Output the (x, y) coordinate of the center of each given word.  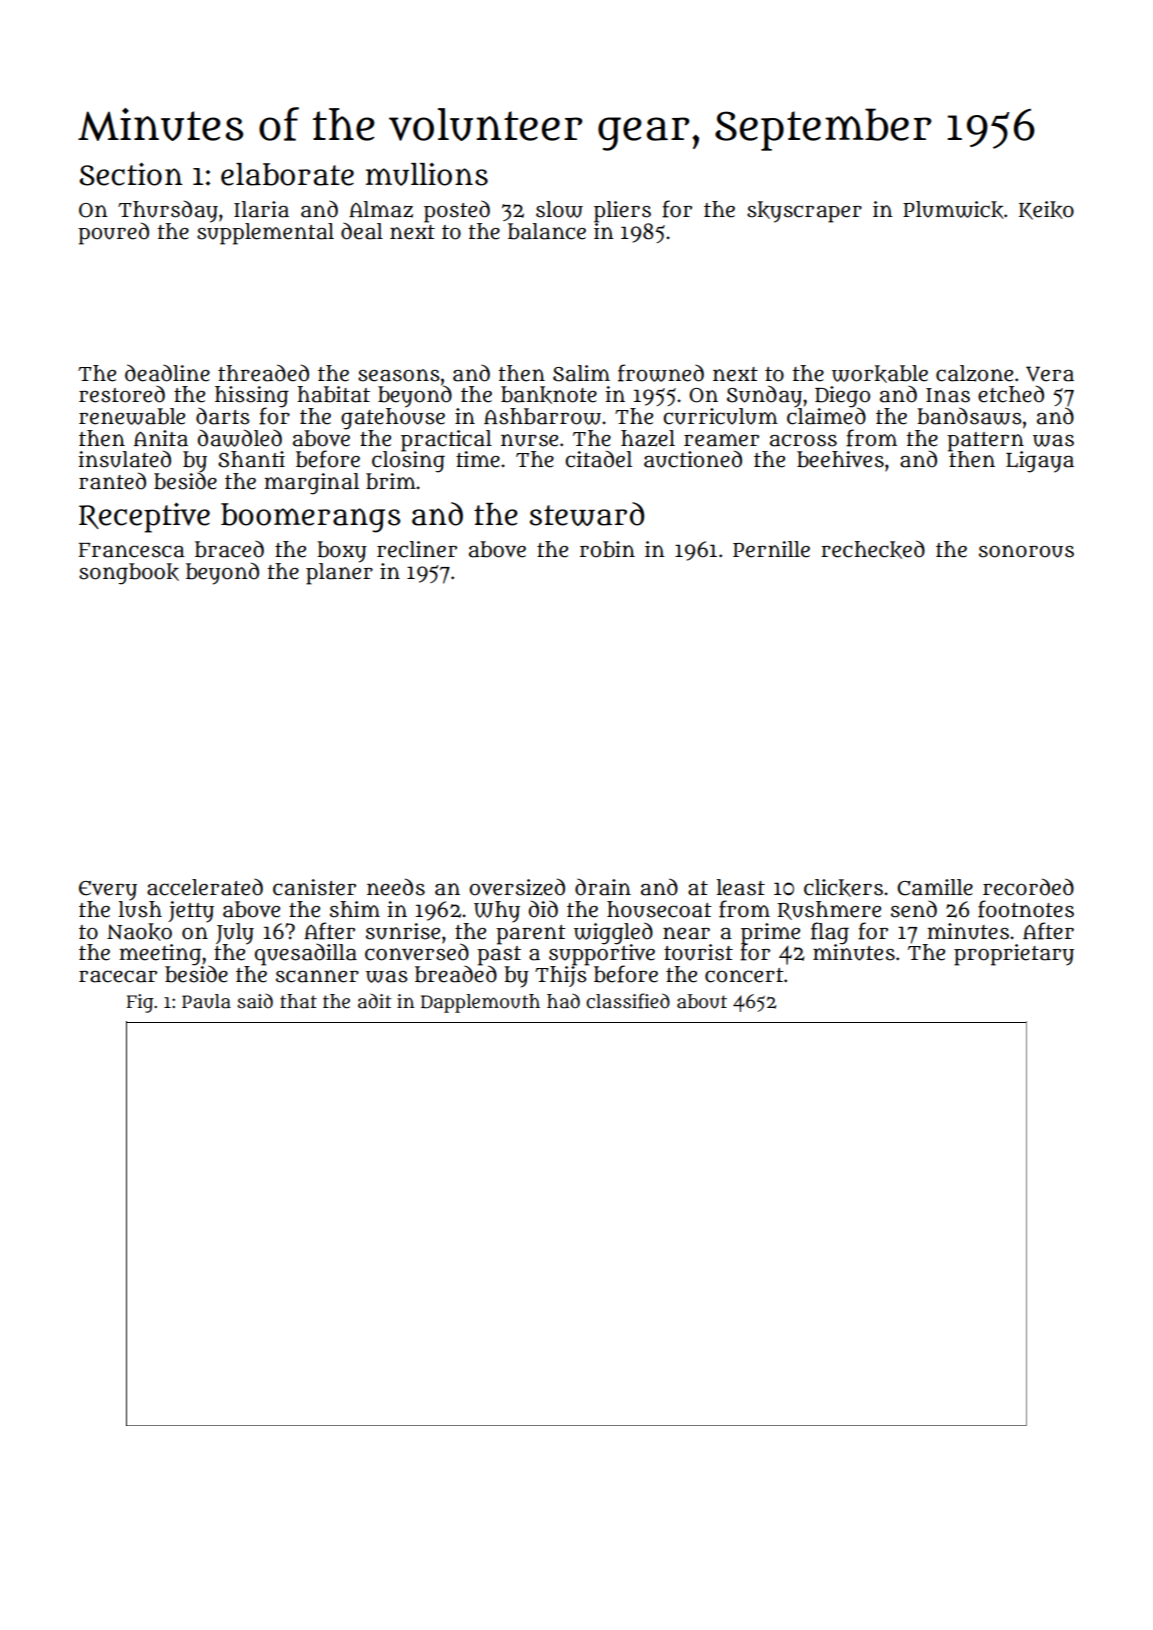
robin (607, 549)
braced (229, 549)
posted (457, 212)
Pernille (771, 549)
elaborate (287, 174)
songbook (129, 574)
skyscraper (804, 212)
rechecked (873, 549)
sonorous (1026, 551)
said (255, 1001)
